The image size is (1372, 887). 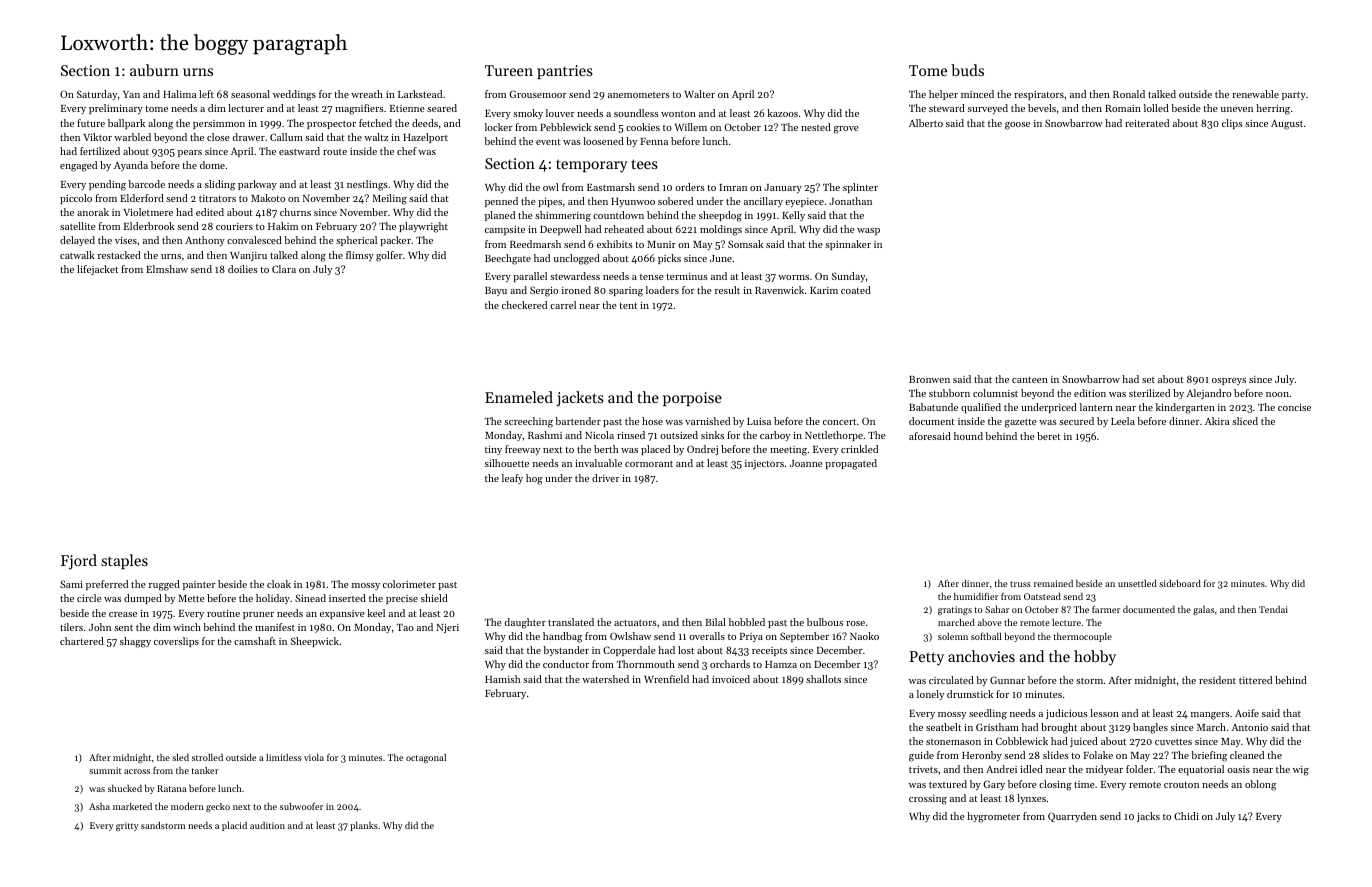 I want to click on buds, so click(x=967, y=70).
